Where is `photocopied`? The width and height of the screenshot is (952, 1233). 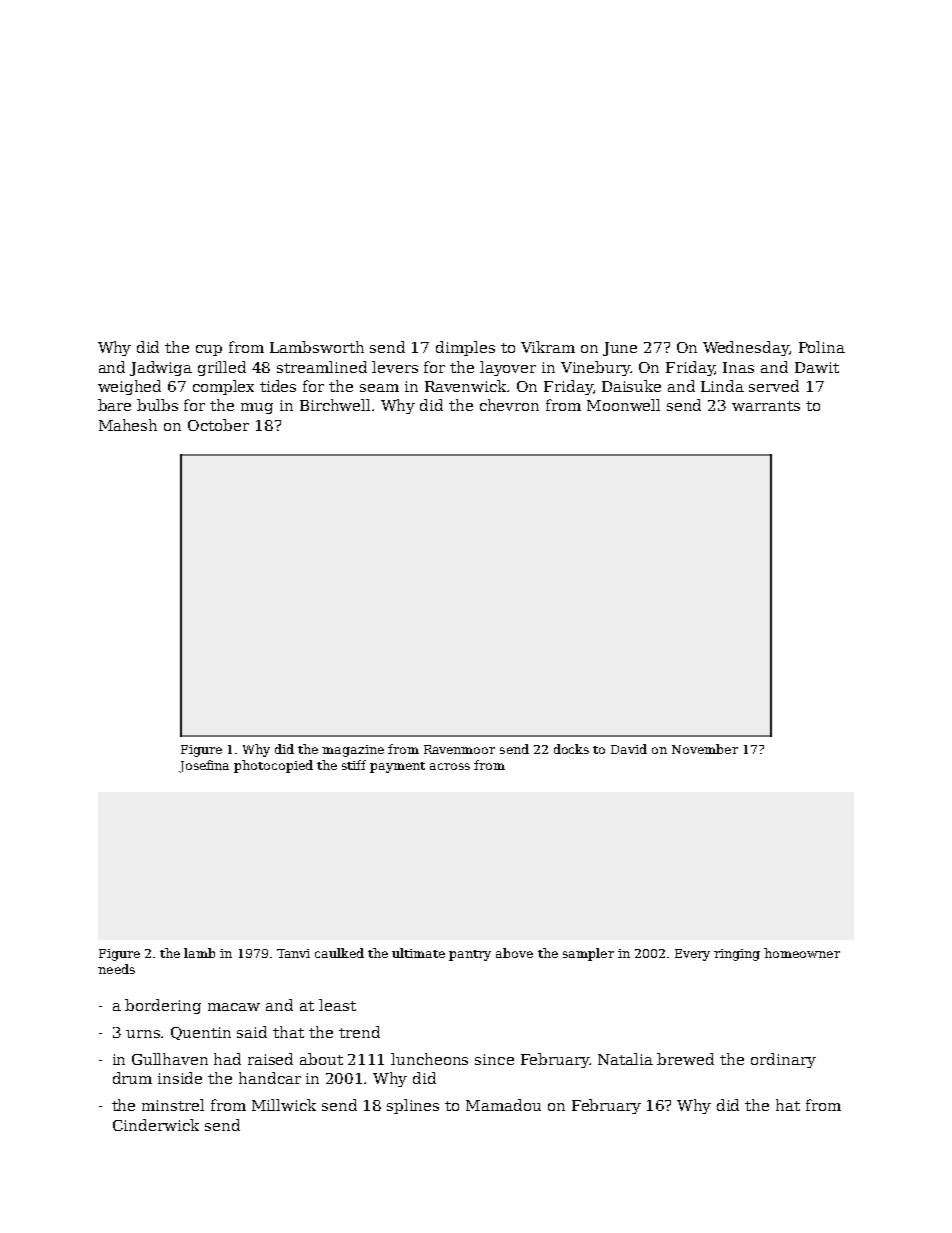
photocopied is located at coordinates (273, 766).
